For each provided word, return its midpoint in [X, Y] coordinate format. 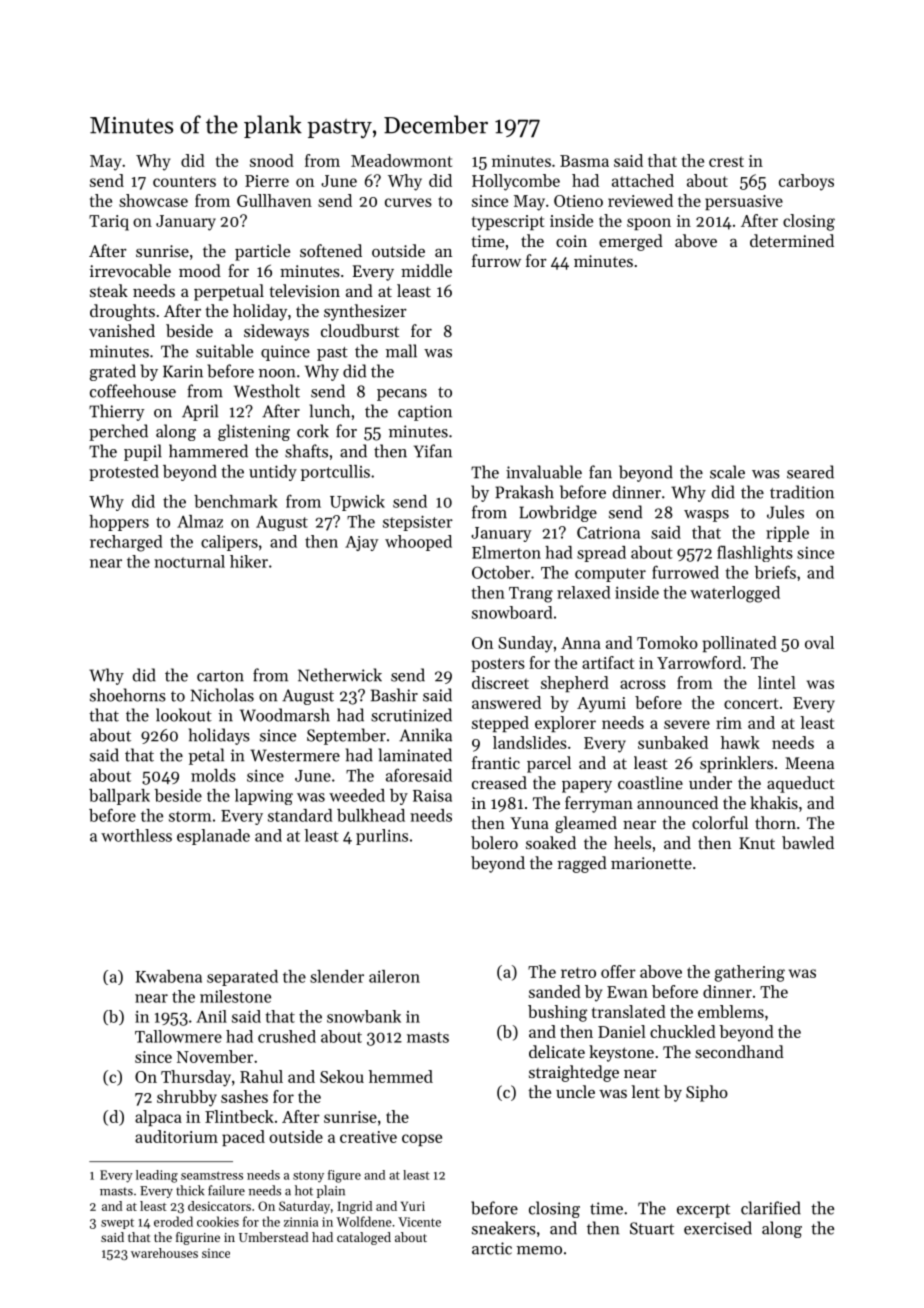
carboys [806, 182]
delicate [557, 1051]
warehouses [164, 1253]
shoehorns [128, 695]
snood [272, 160]
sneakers [504, 1228]
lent [645, 1091]
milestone [235, 996]
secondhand [739, 1051]
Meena [809, 763]
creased [499, 782]
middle [426, 270]
